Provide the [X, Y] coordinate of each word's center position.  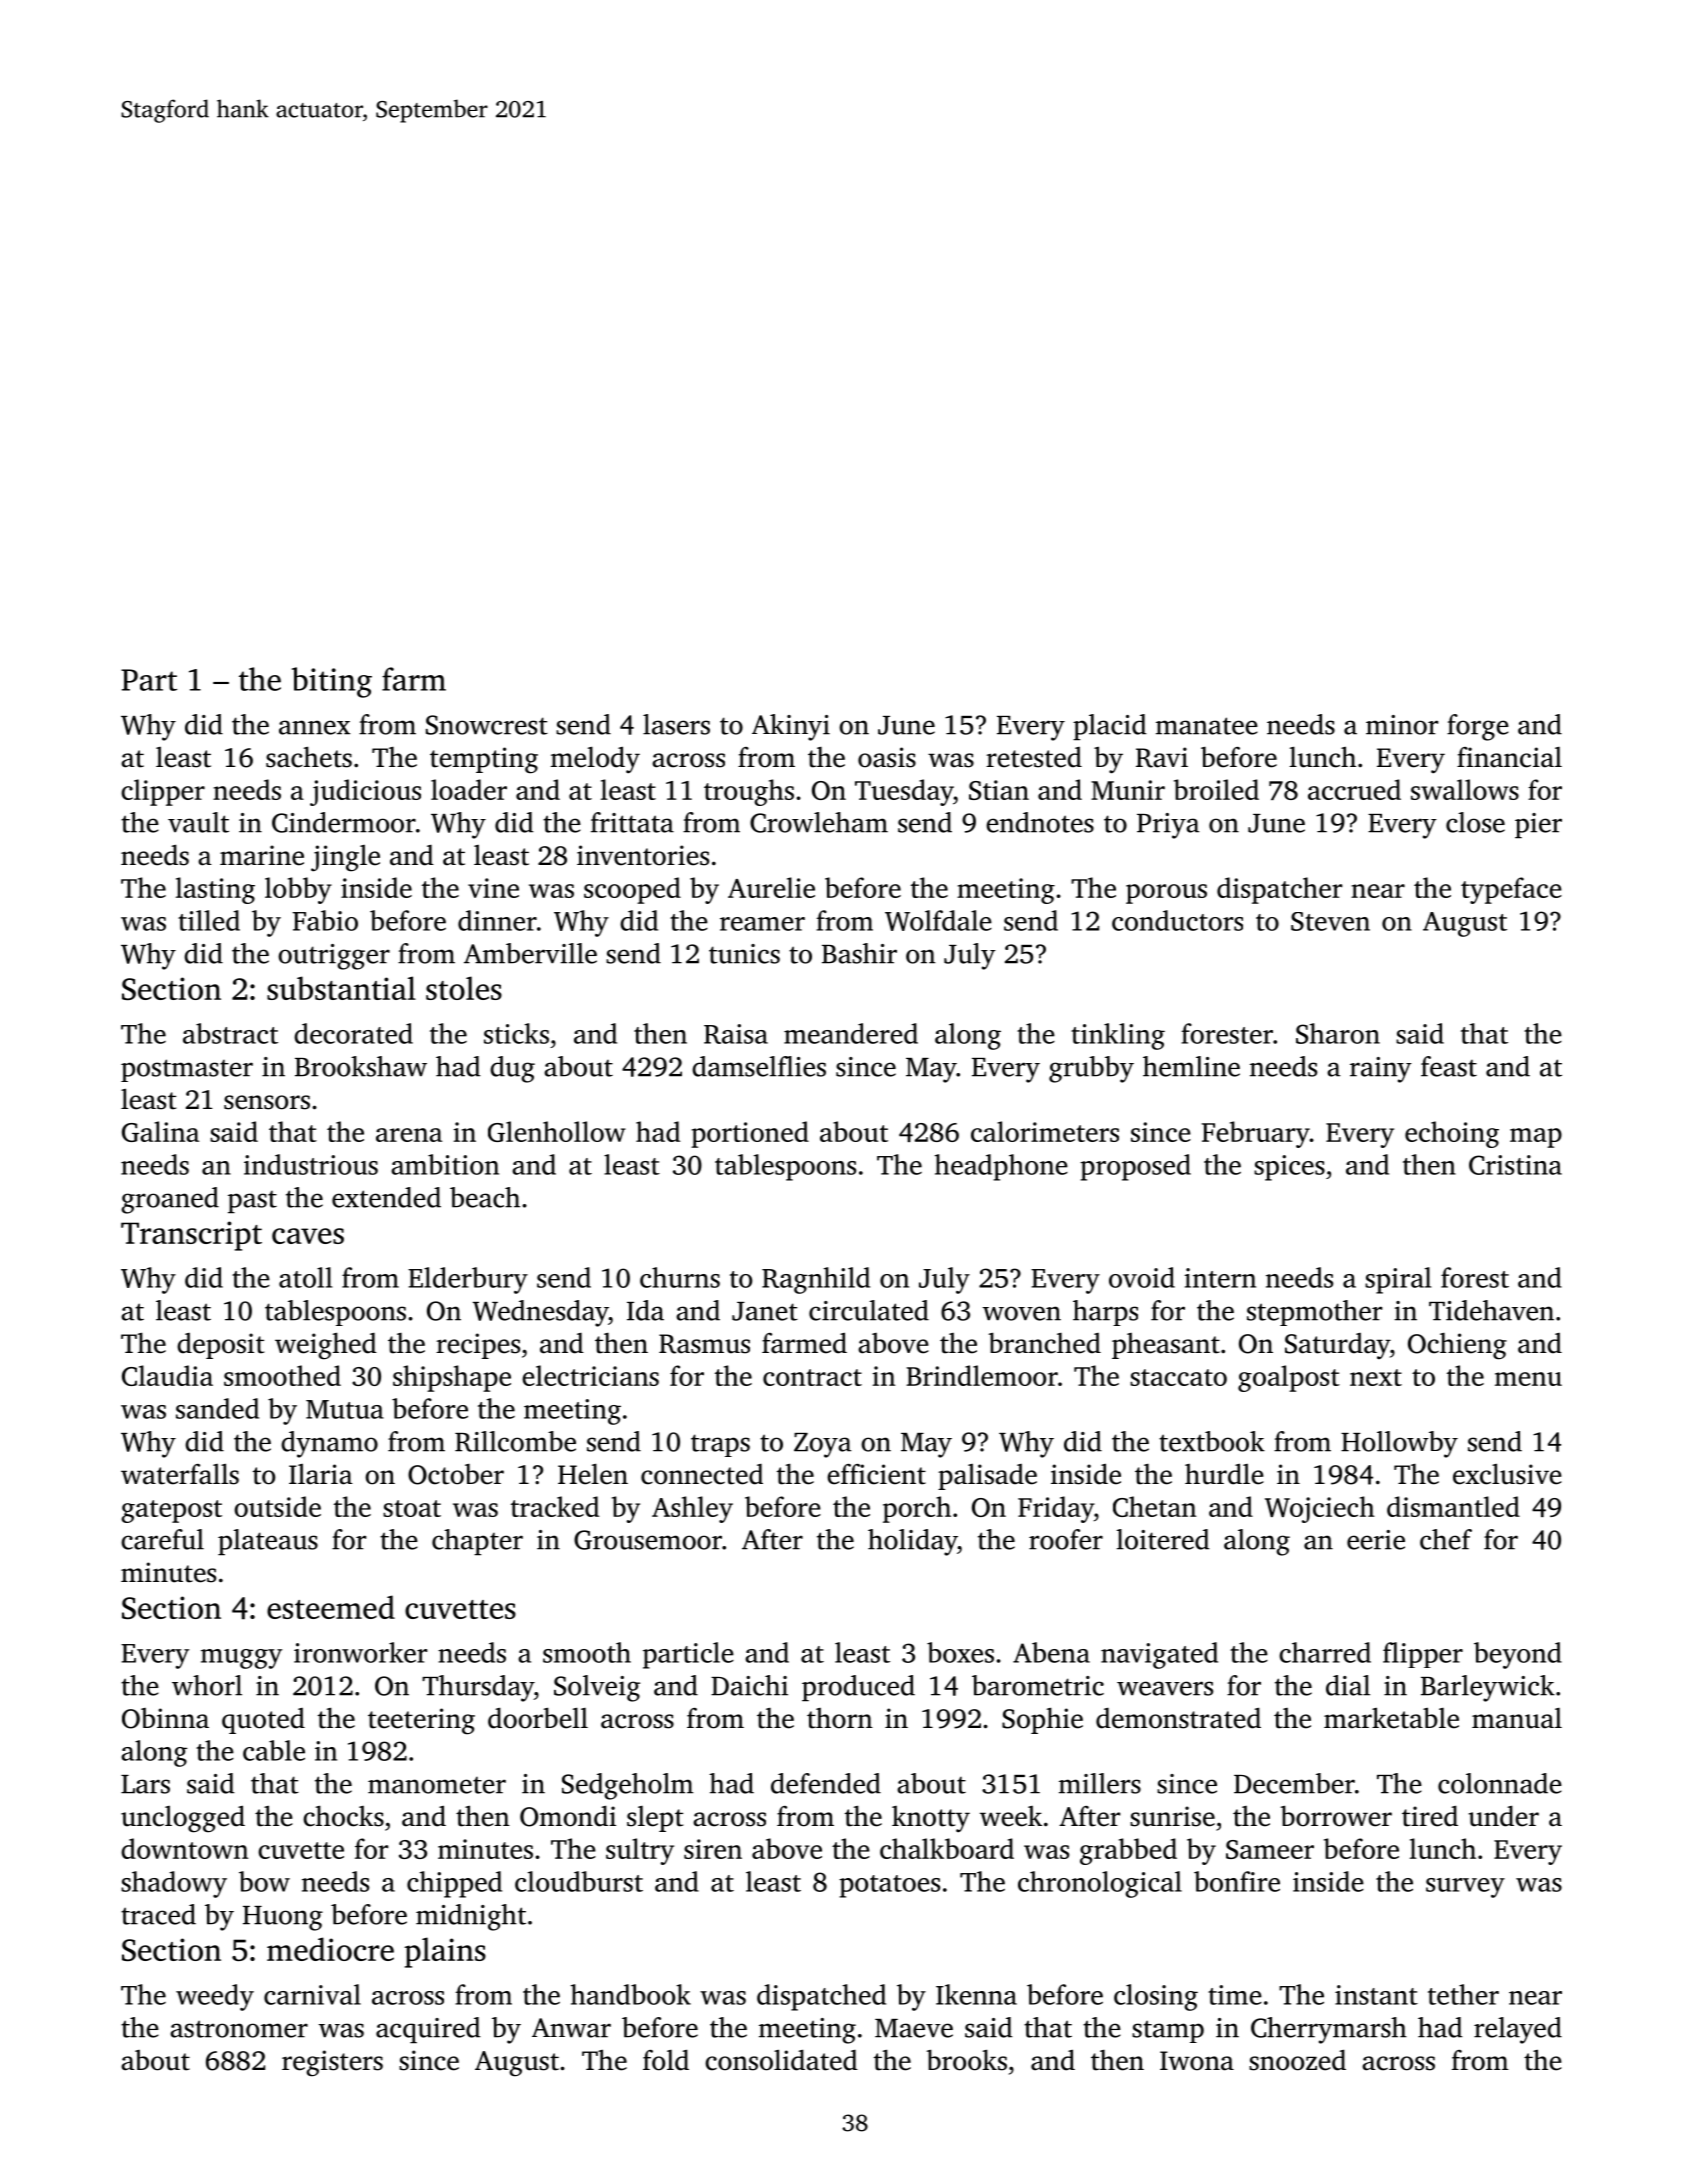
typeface [1511, 890]
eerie [1376, 1540]
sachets [309, 757]
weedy [215, 1997]
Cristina [1515, 1165]
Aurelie [771, 887]
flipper [1423, 1655]
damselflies [759, 1066]
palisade [987, 1477]
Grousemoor [648, 1540]
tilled [209, 920]
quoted [263, 1721]
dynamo [329, 1444]
